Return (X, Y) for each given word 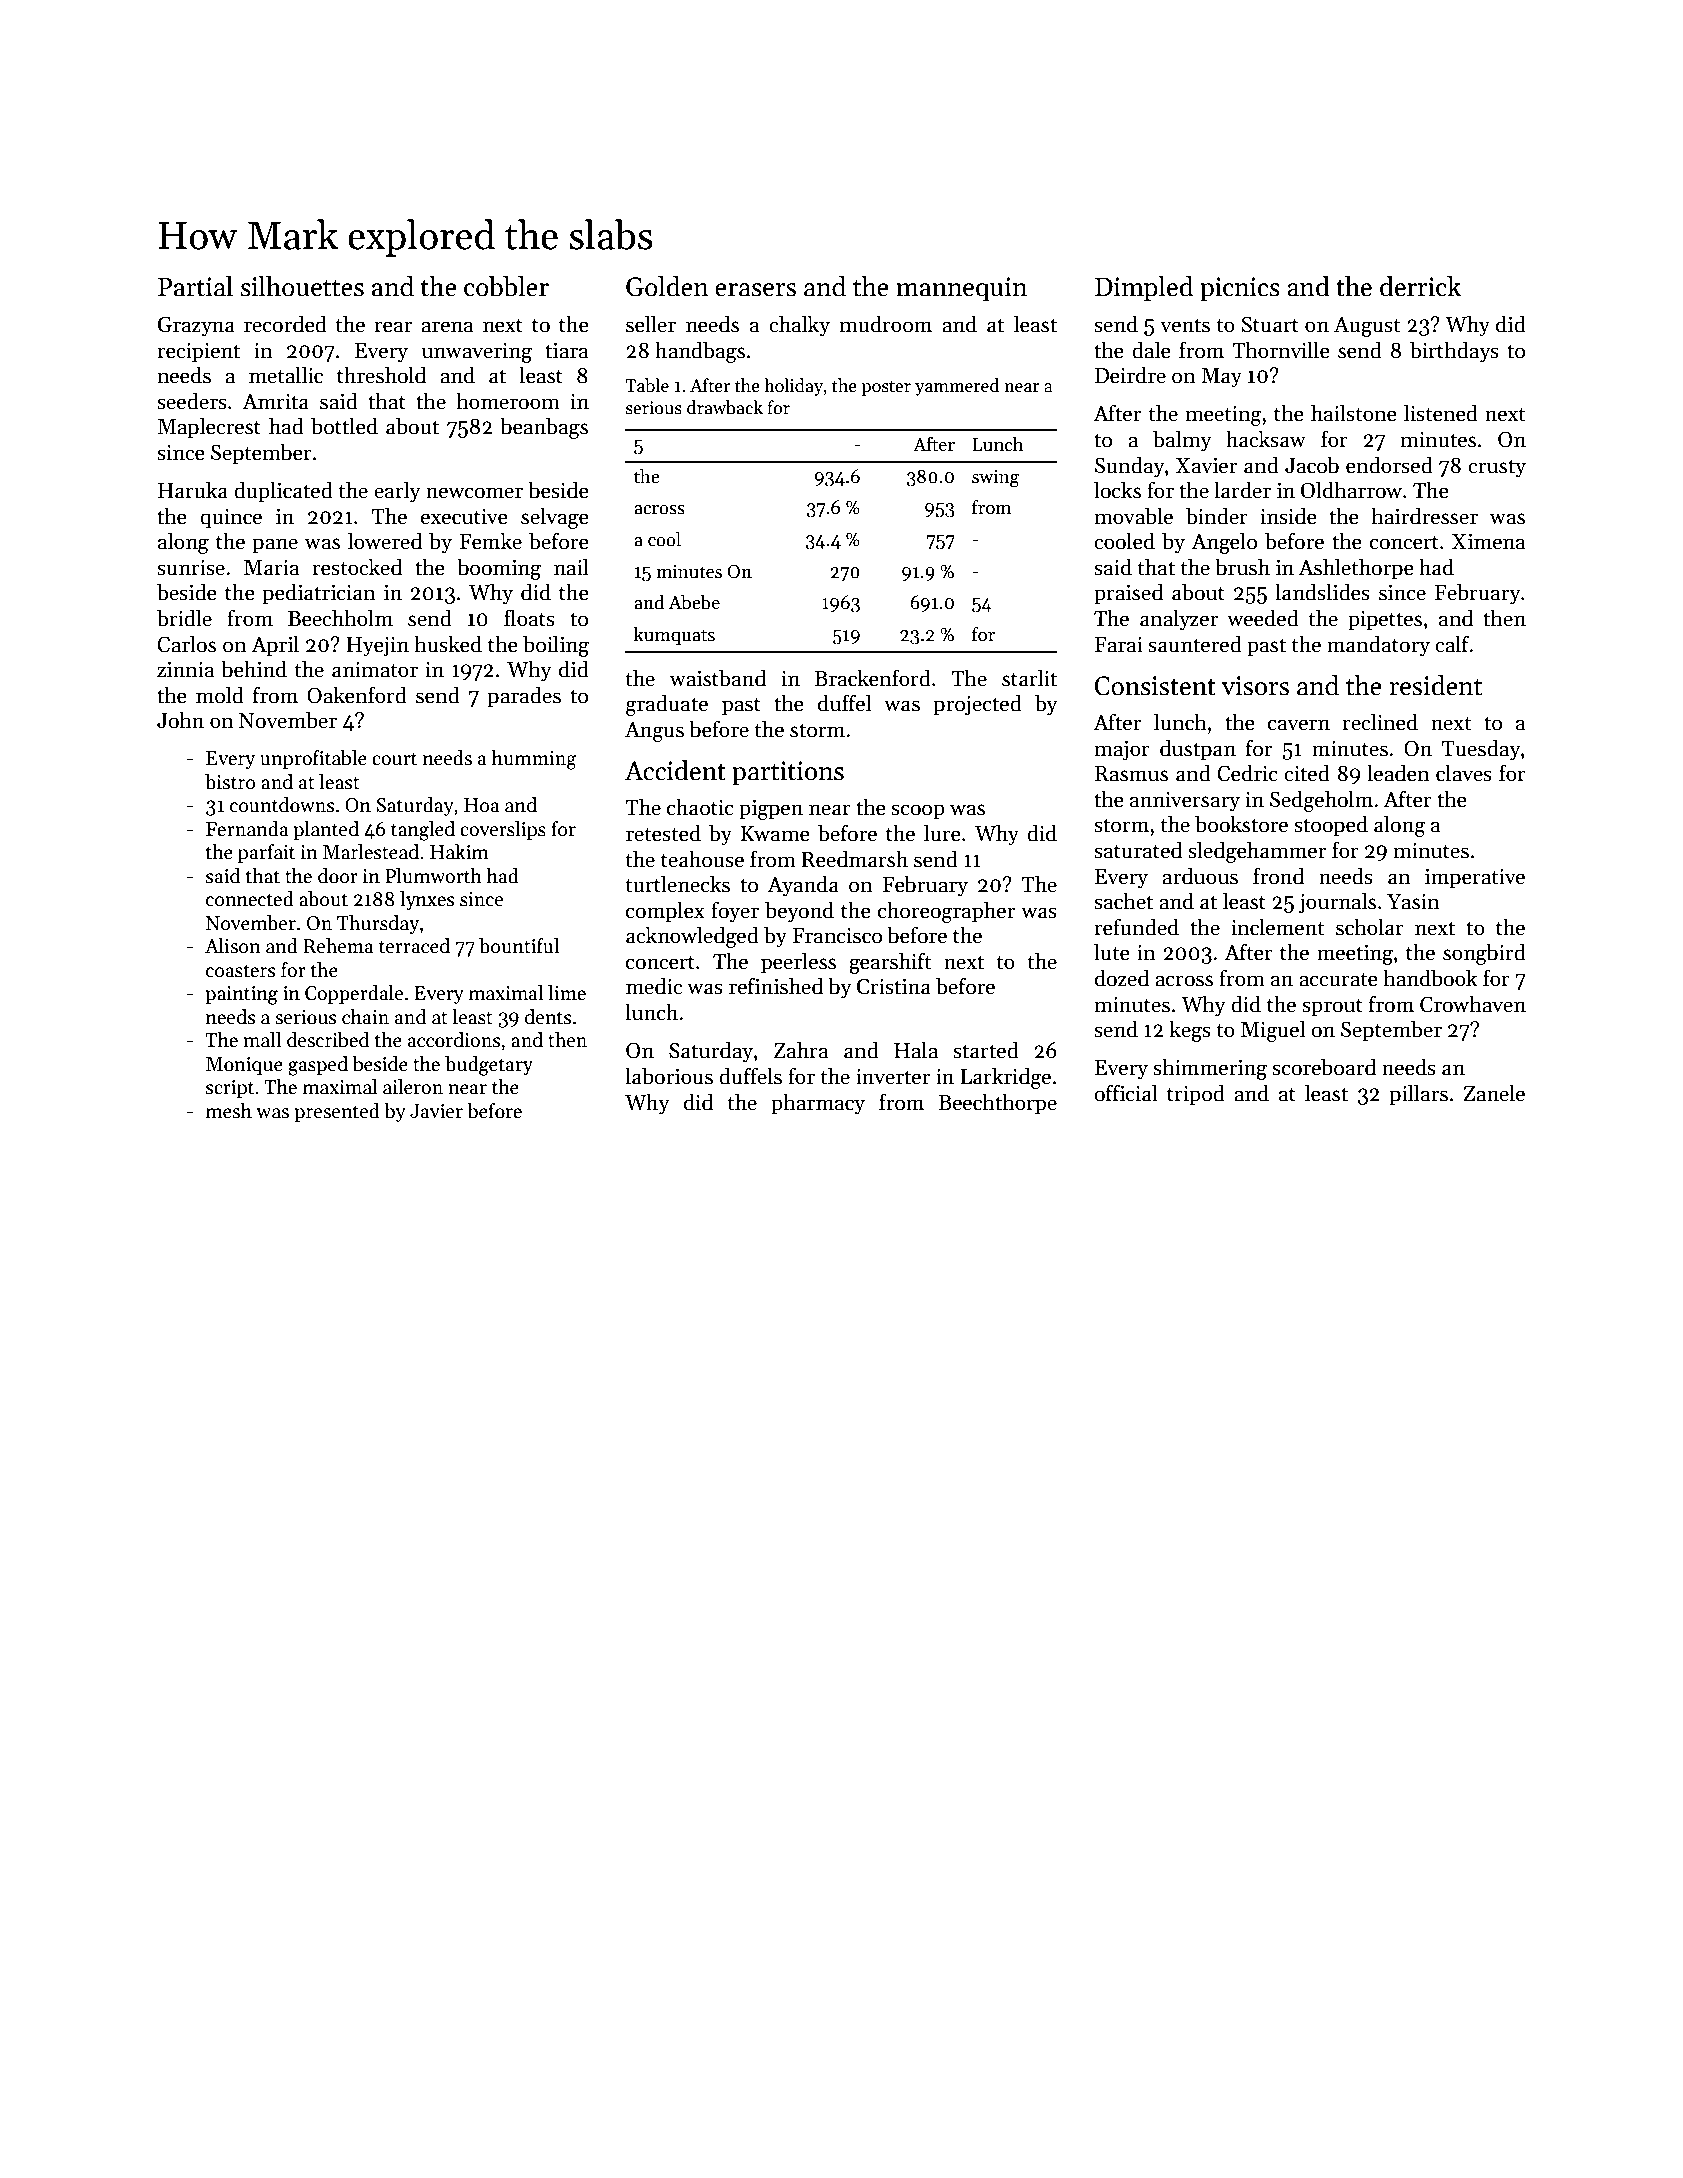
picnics (1240, 289)
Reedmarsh (854, 859)
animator (375, 670)
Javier (436, 1111)
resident (1436, 685)
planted (326, 830)
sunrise (191, 568)
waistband (718, 678)
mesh (229, 1111)
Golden (667, 286)
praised (1128, 594)
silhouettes (302, 286)
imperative (1475, 879)
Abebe (694, 602)
